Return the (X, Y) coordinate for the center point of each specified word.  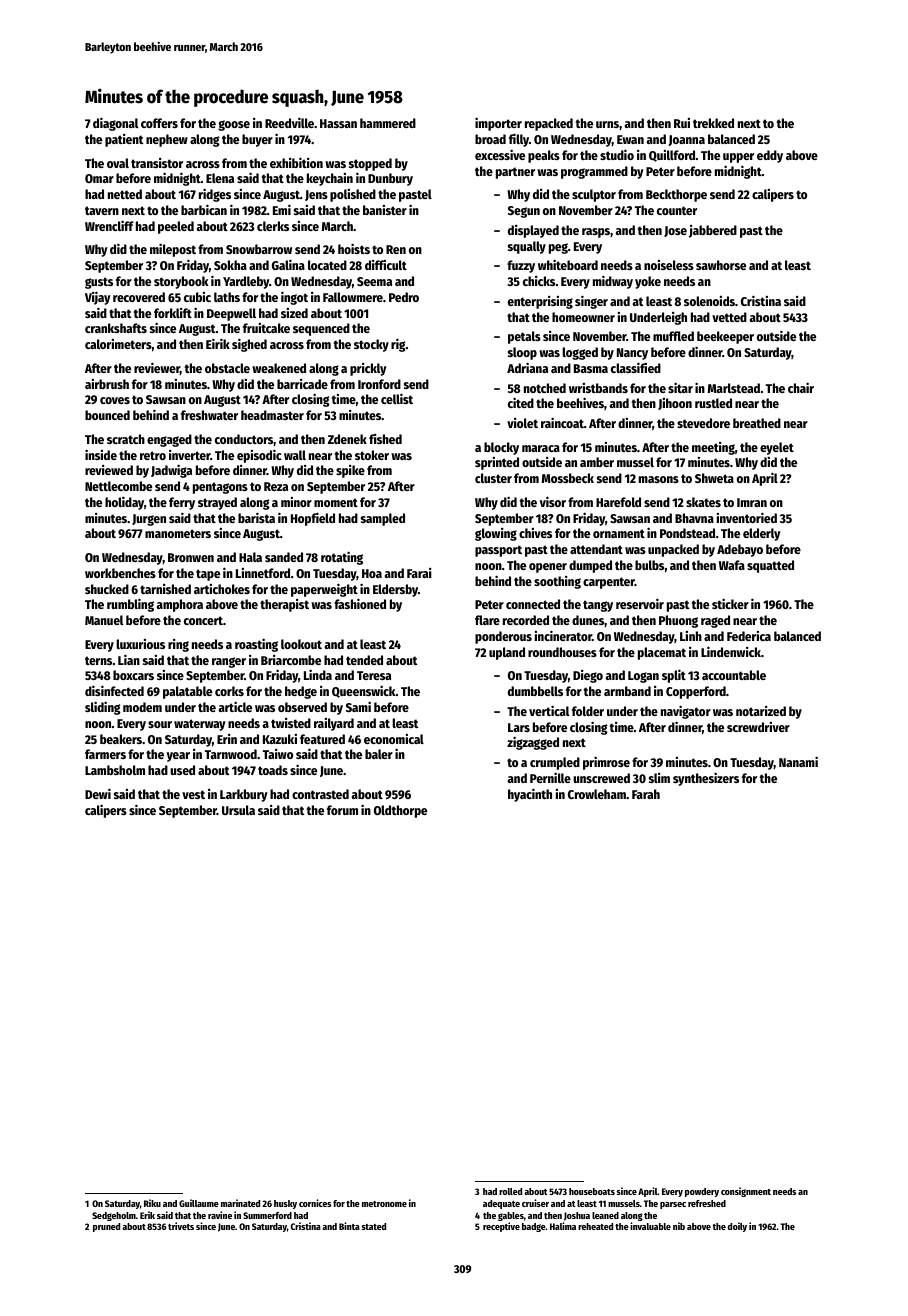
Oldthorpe (400, 811)
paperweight (324, 590)
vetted (729, 317)
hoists (354, 248)
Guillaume (199, 1203)
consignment (746, 1192)
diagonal (115, 124)
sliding (103, 708)
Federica (749, 636)
